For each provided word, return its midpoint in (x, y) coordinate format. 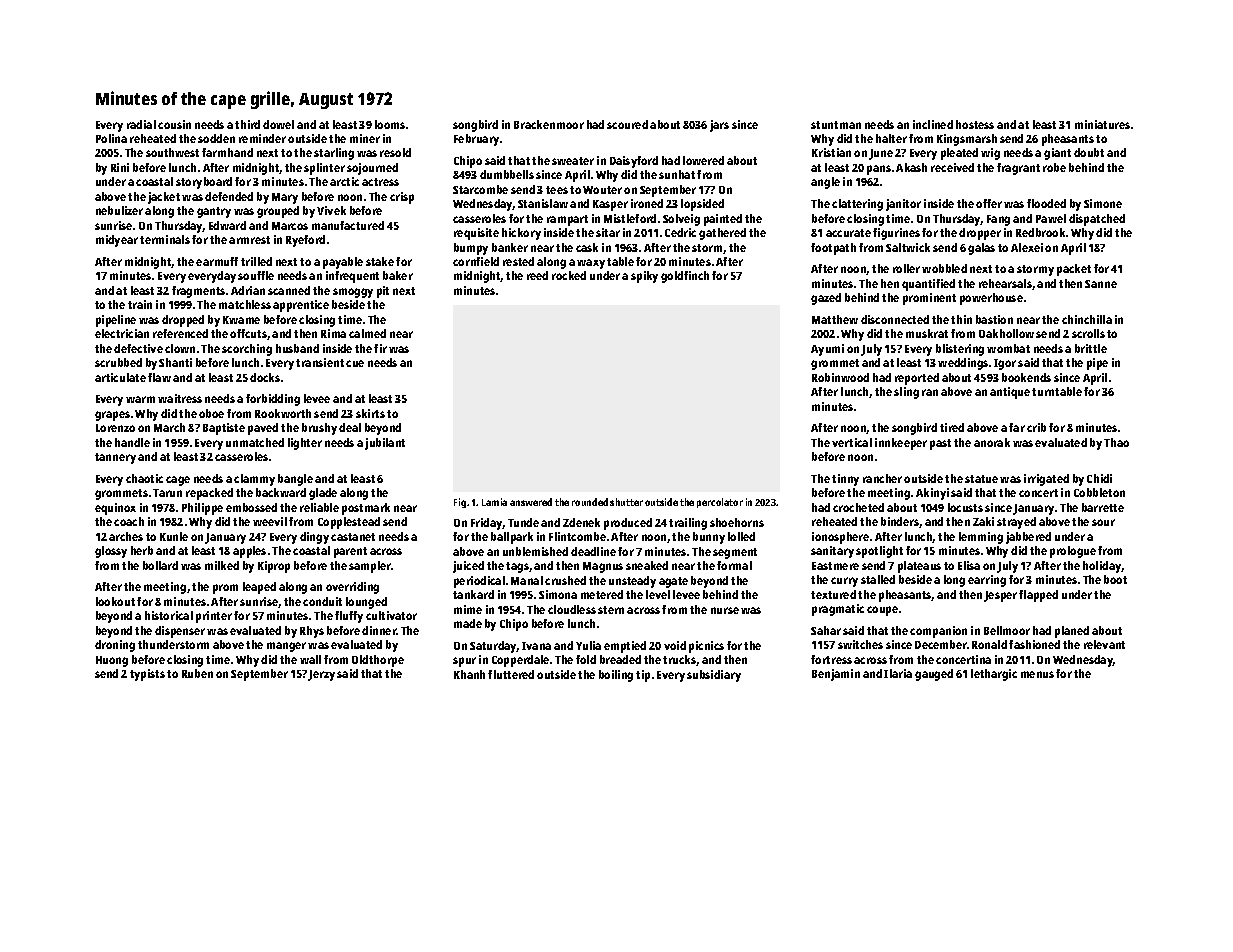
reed (537, 275)
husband (297, 348)
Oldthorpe (378, 661)
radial (141, 124)
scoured (627, 124)
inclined (933, 124)
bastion (994, 319)
